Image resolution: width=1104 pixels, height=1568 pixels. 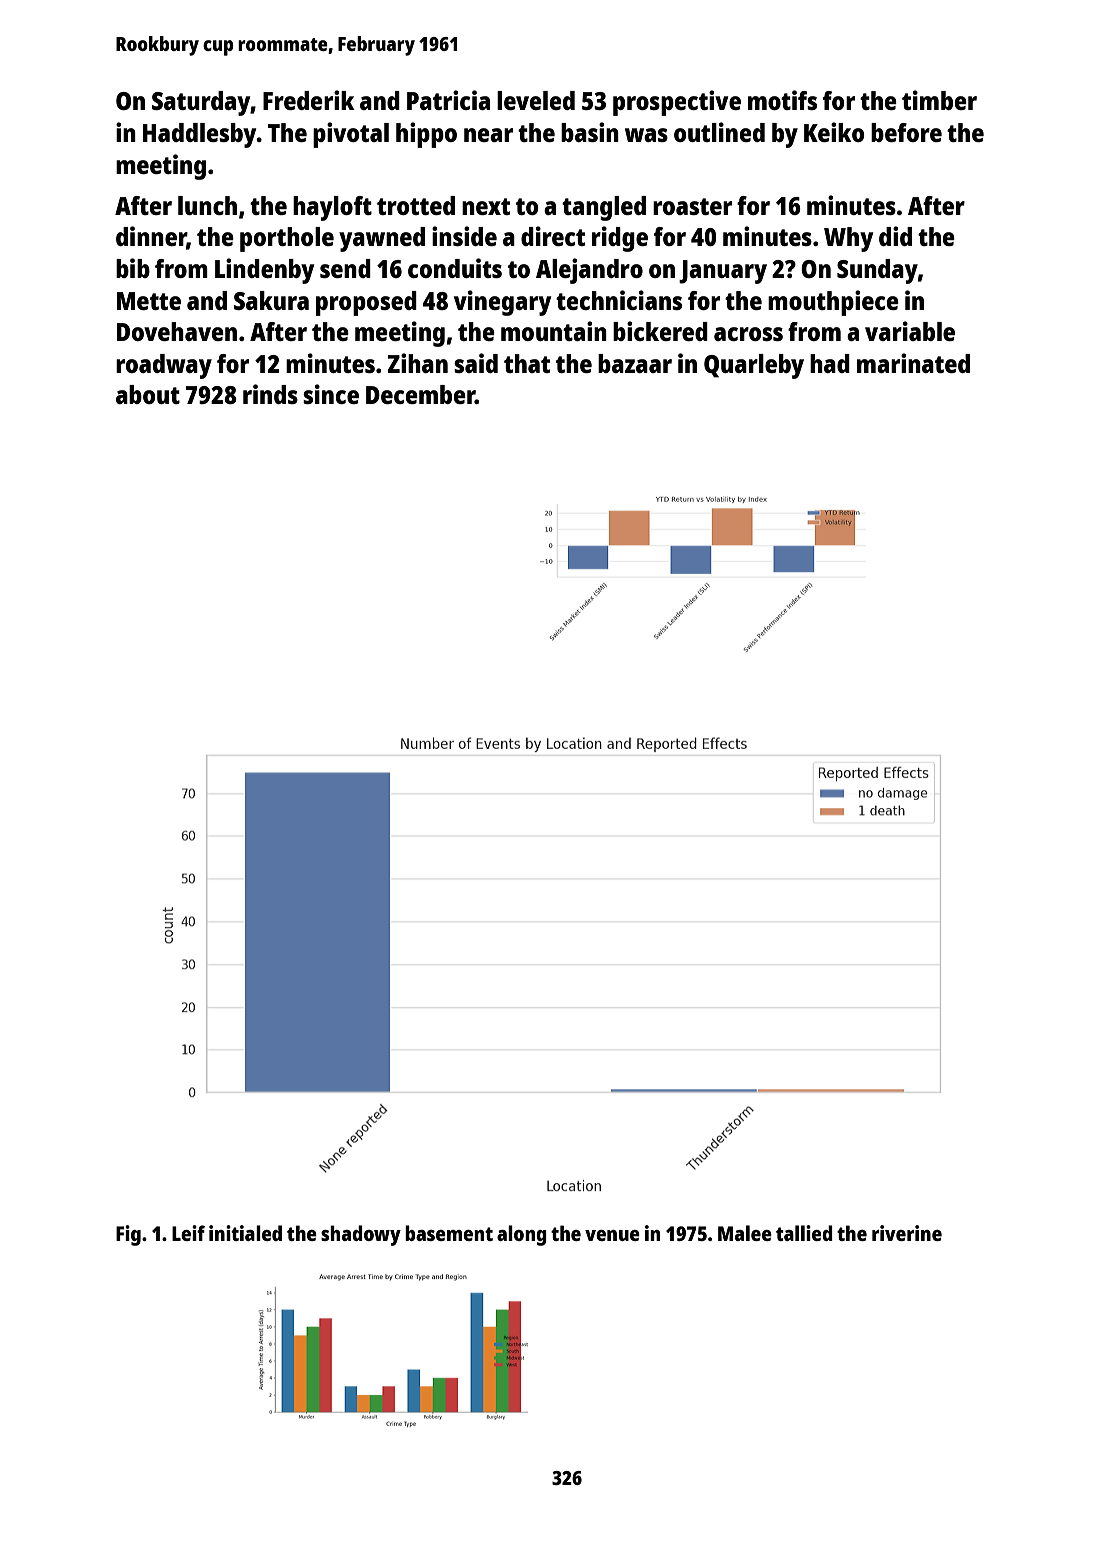 What do you see at coordinates (913, 363) in the screenshot?
I see `marinated` at bounding box center [913, 363].
